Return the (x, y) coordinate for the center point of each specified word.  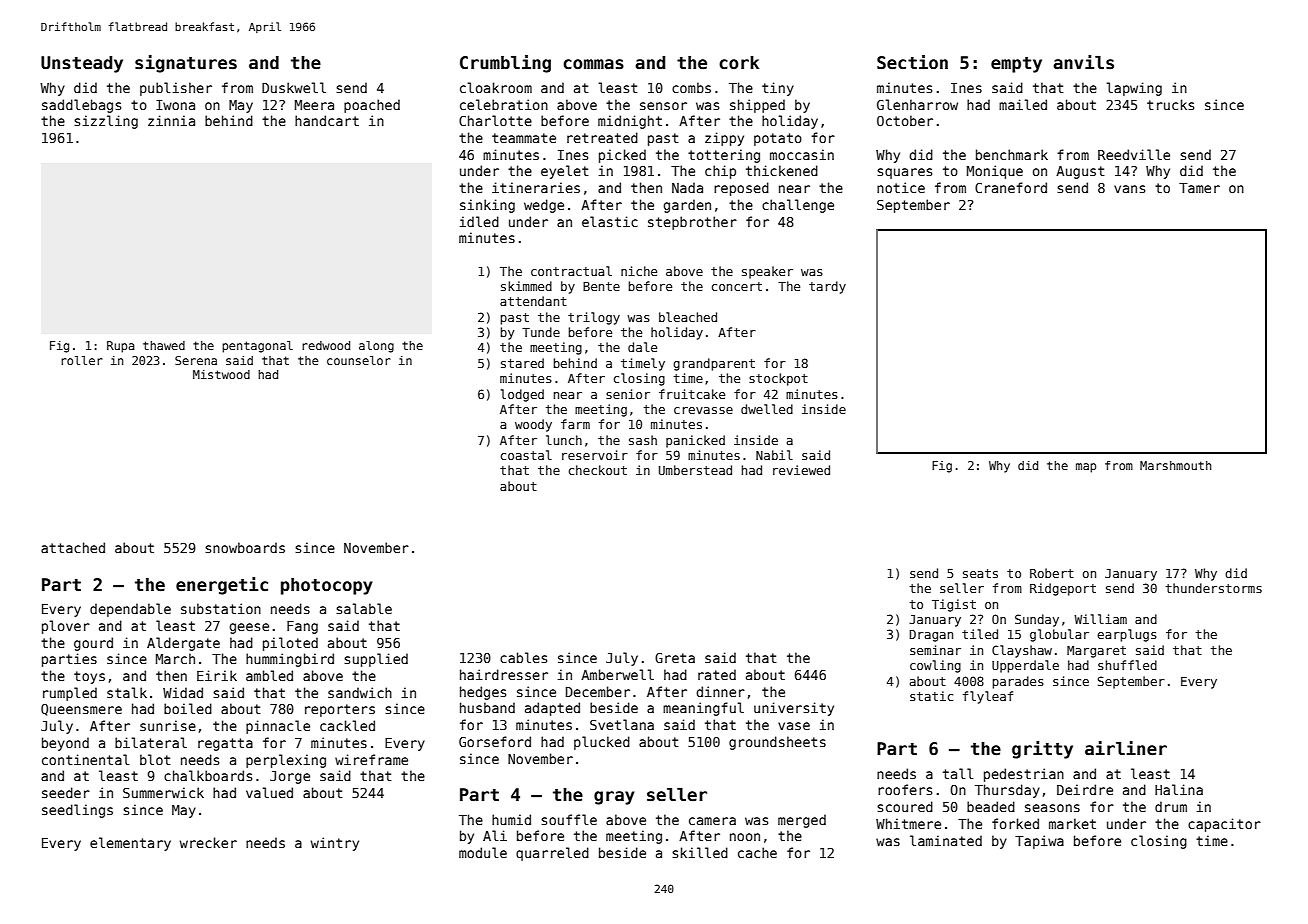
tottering (724, 156)
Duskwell (294, 87)
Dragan (931, 636)
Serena (196, 360)
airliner (1126, 748)
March (175, 658)
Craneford (1011, 187)
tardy (827, 287)
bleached (688, 317)
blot (155, 759)
